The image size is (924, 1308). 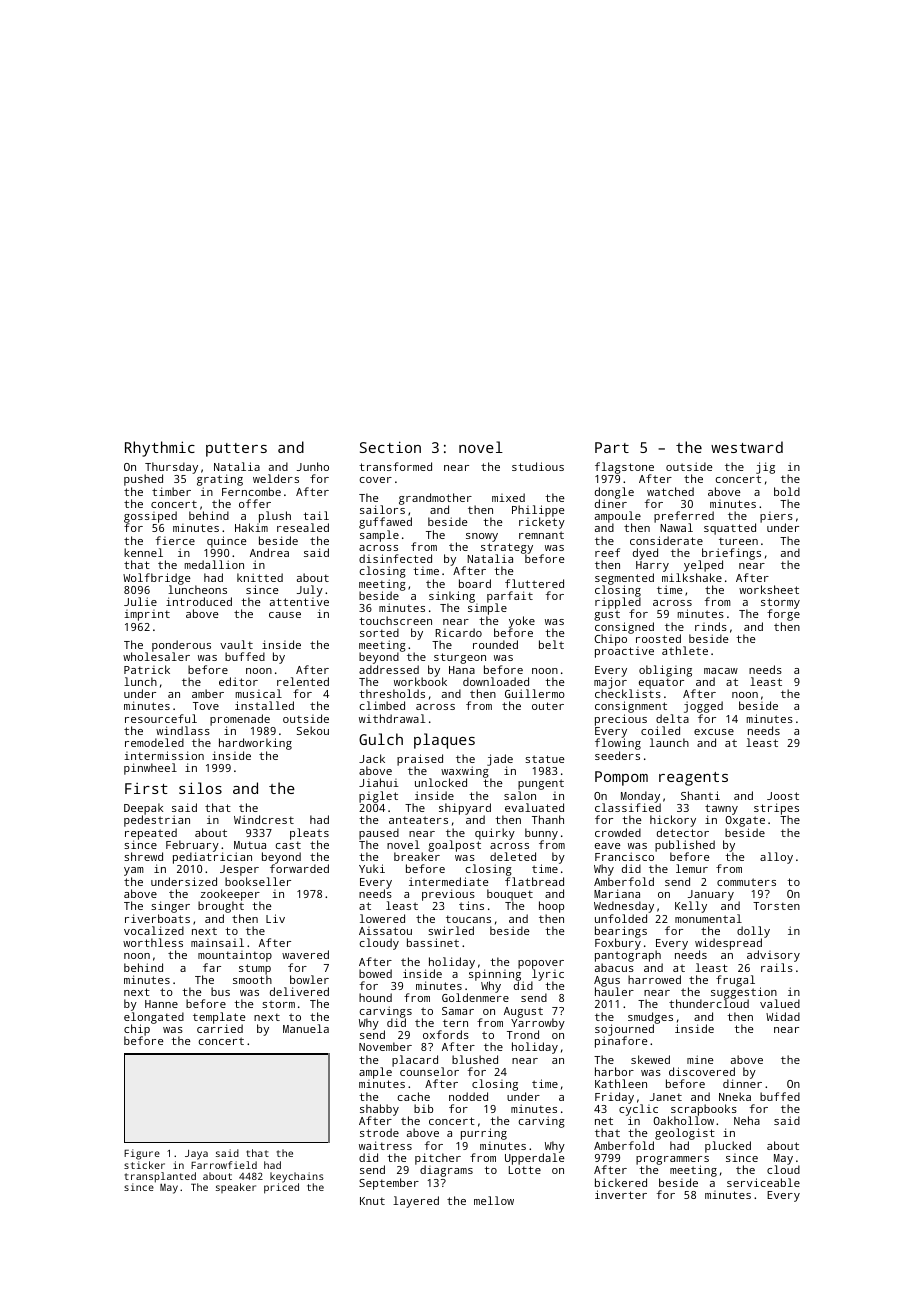 I want to click on Knut, so click(x=372, y=1201).
